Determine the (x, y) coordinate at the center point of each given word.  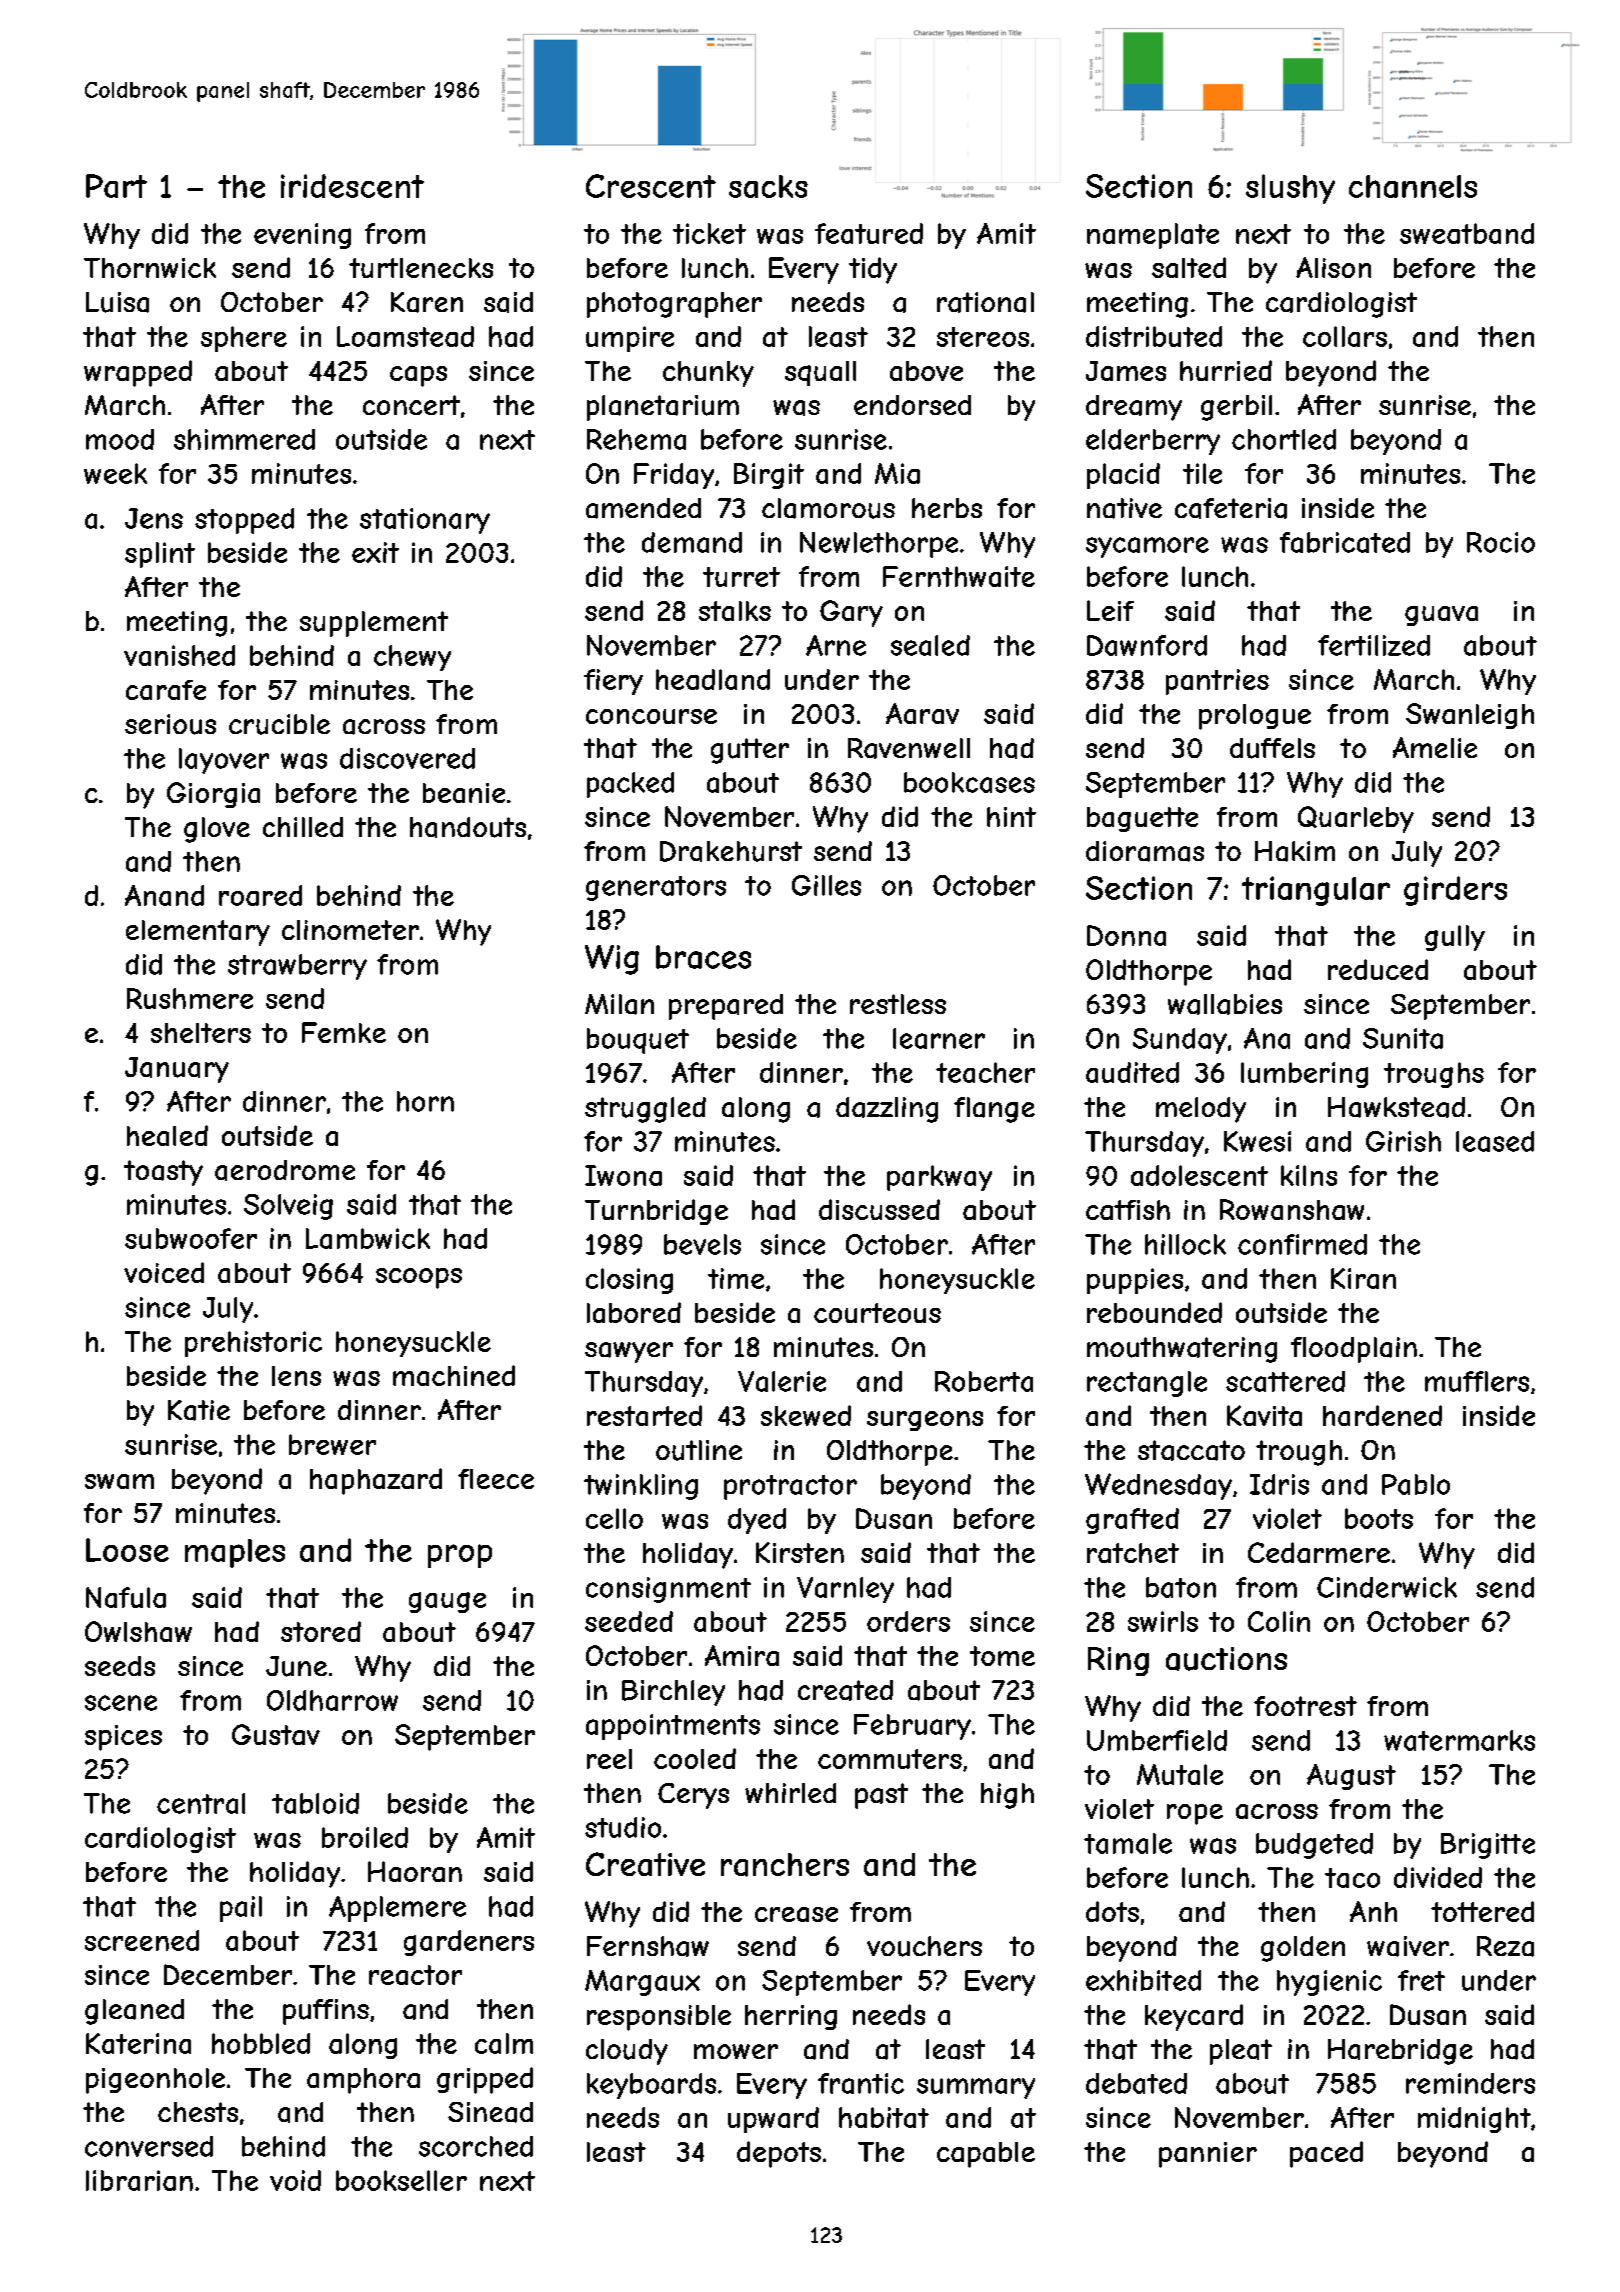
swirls (1163, 1621)
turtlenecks (421, 268)
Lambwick (368, 1238)
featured (869, 233)
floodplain (1354, 1350)
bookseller (401, 2180)
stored (321, 1631)
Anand (164, 895)
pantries (1217, 682)
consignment (668, 1590)
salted (1189, 267)
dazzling (887, 1110)
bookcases (969, 782)
